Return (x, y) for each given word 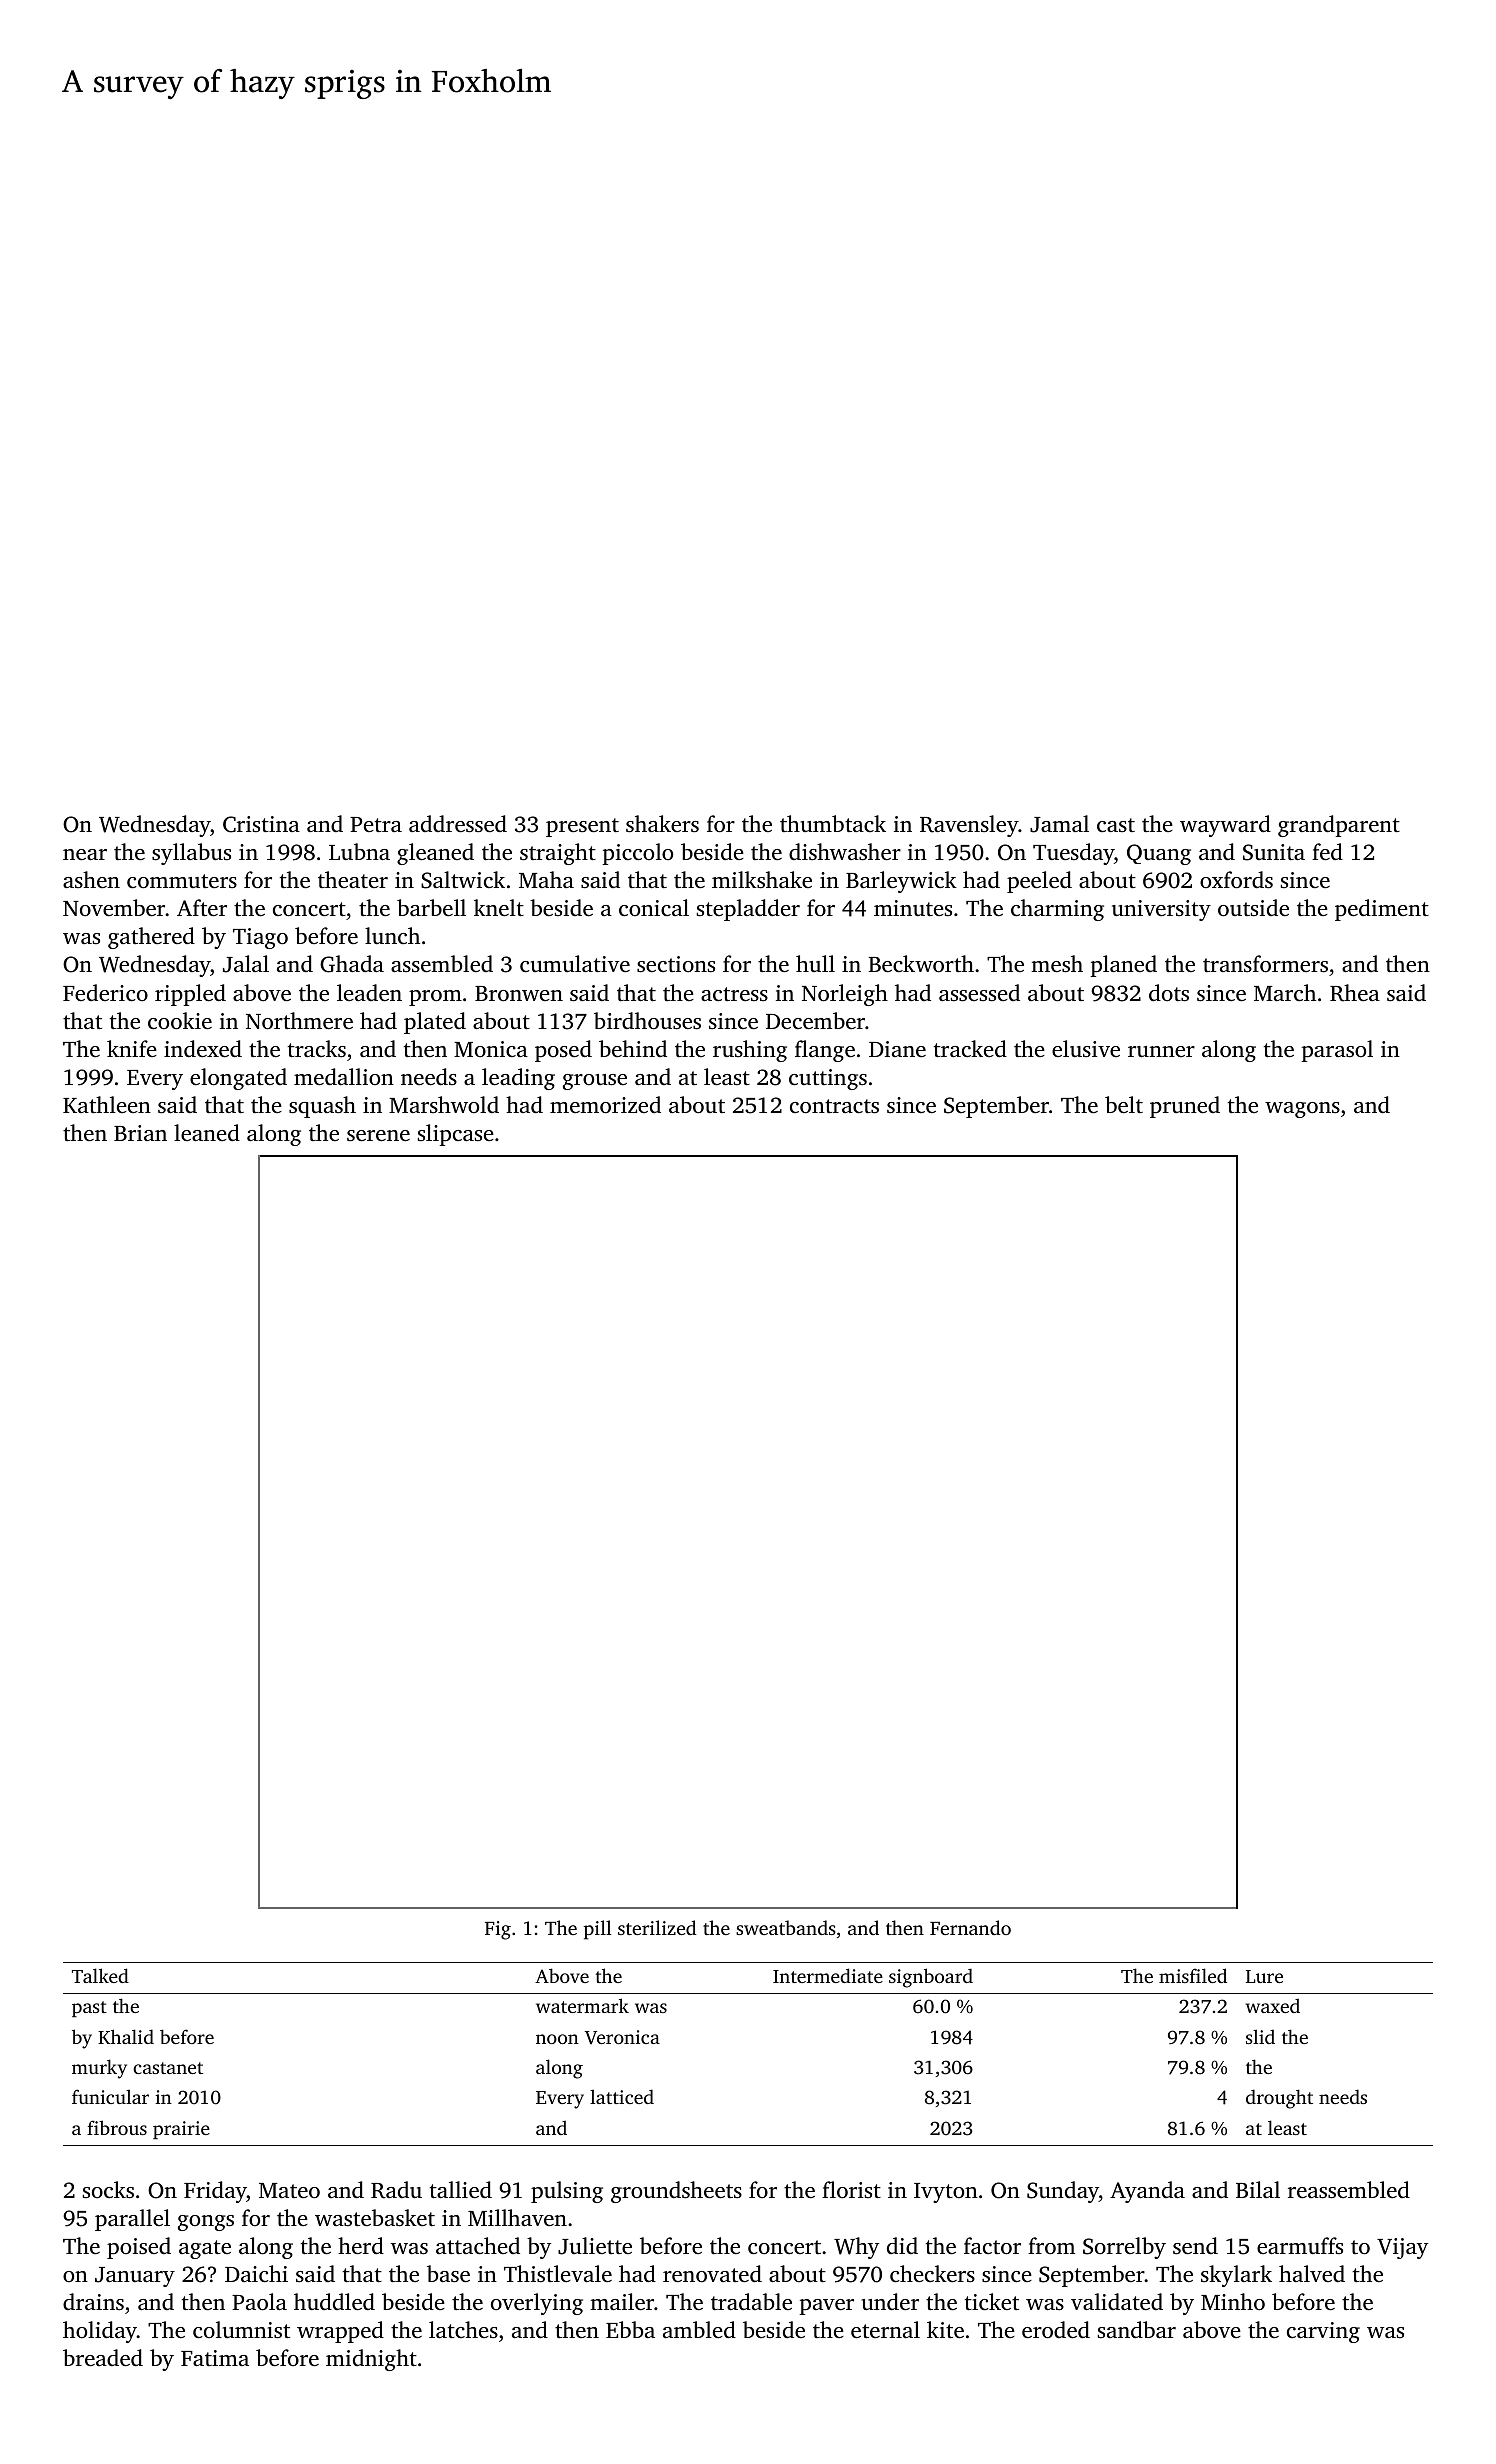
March (1285, 993)
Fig (498, 1930)
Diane (897, 1049)
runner (1161, 1052)
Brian (140, 1133)
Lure (1264, 1976)
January (135, 2277)
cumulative (575, 964)
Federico (105, 993)
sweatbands (786, 1927)
